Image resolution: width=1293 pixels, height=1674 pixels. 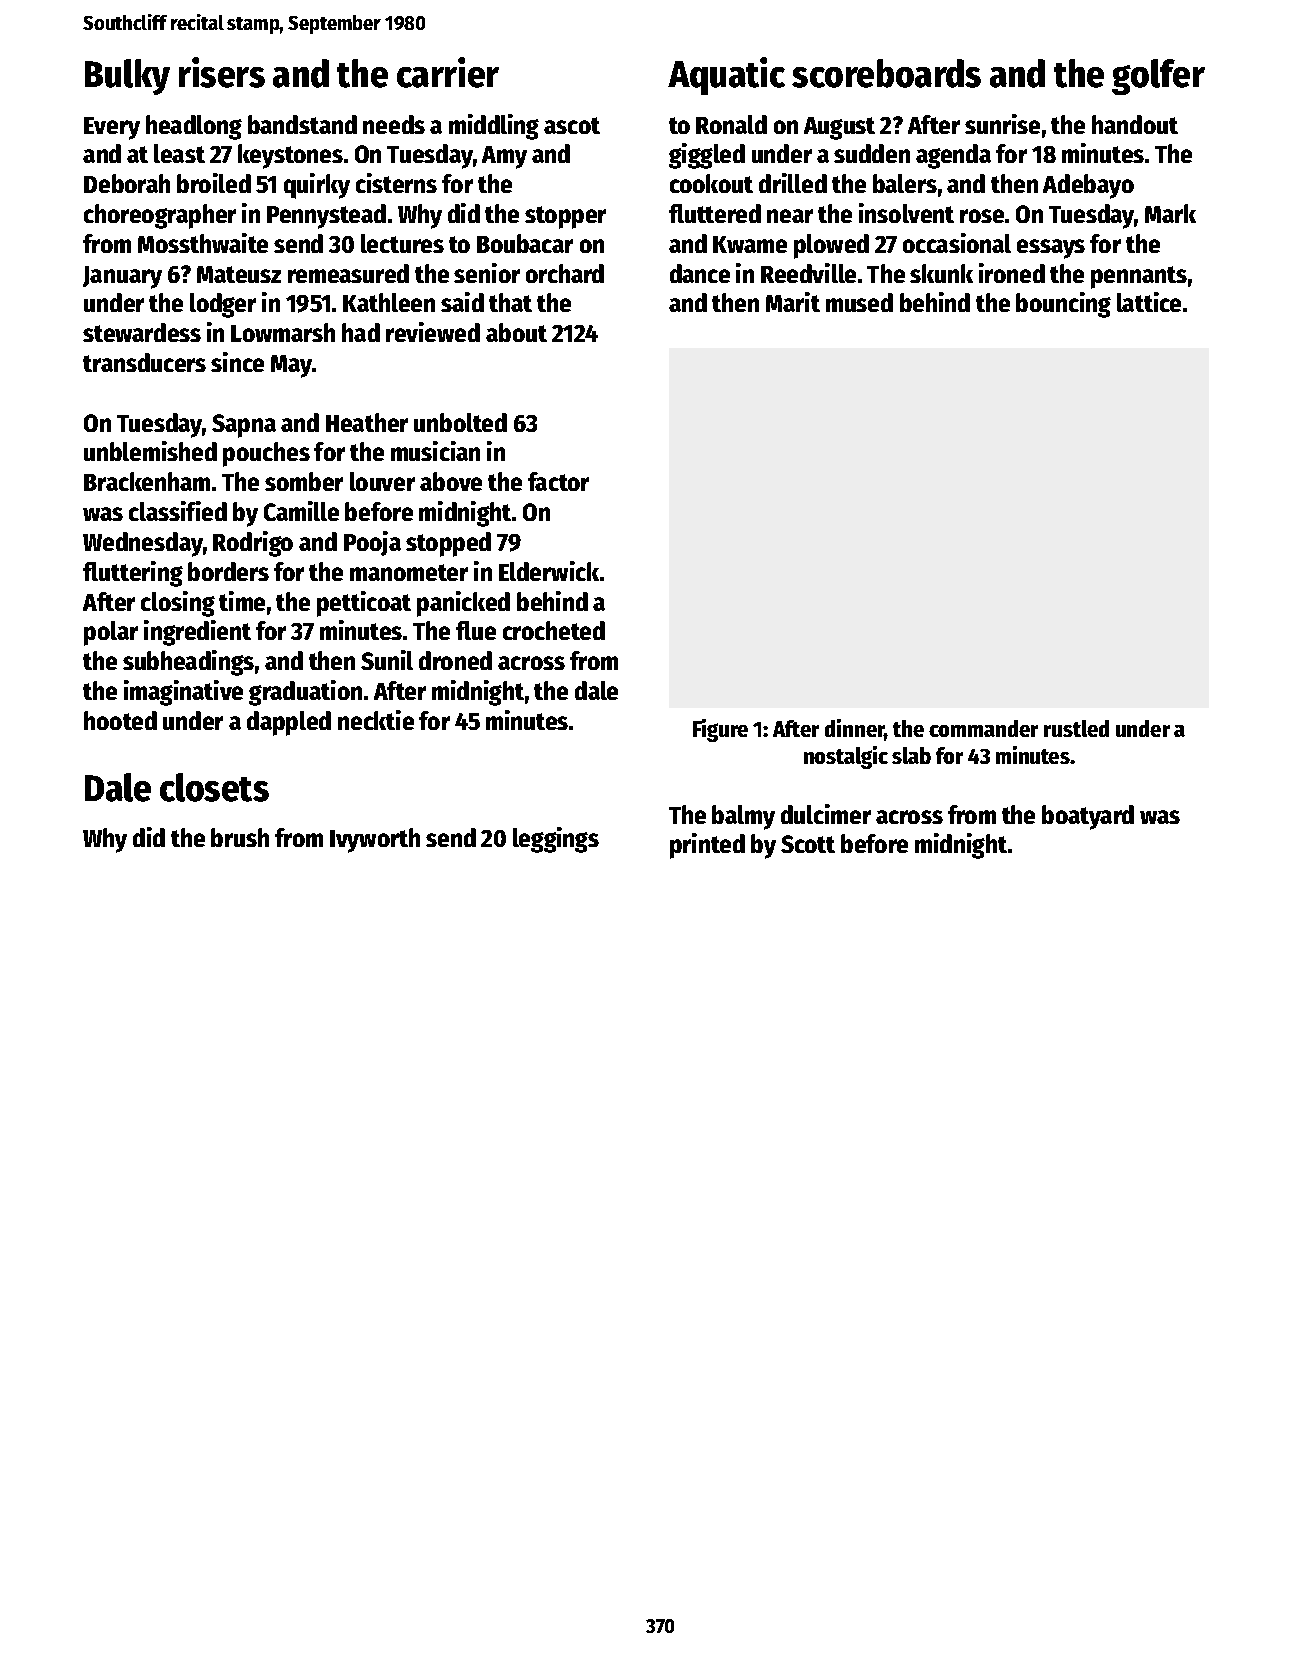 What do you see at coordinates (707, 846) in the image?
I see `printed` at bounding box center [707, 846].
